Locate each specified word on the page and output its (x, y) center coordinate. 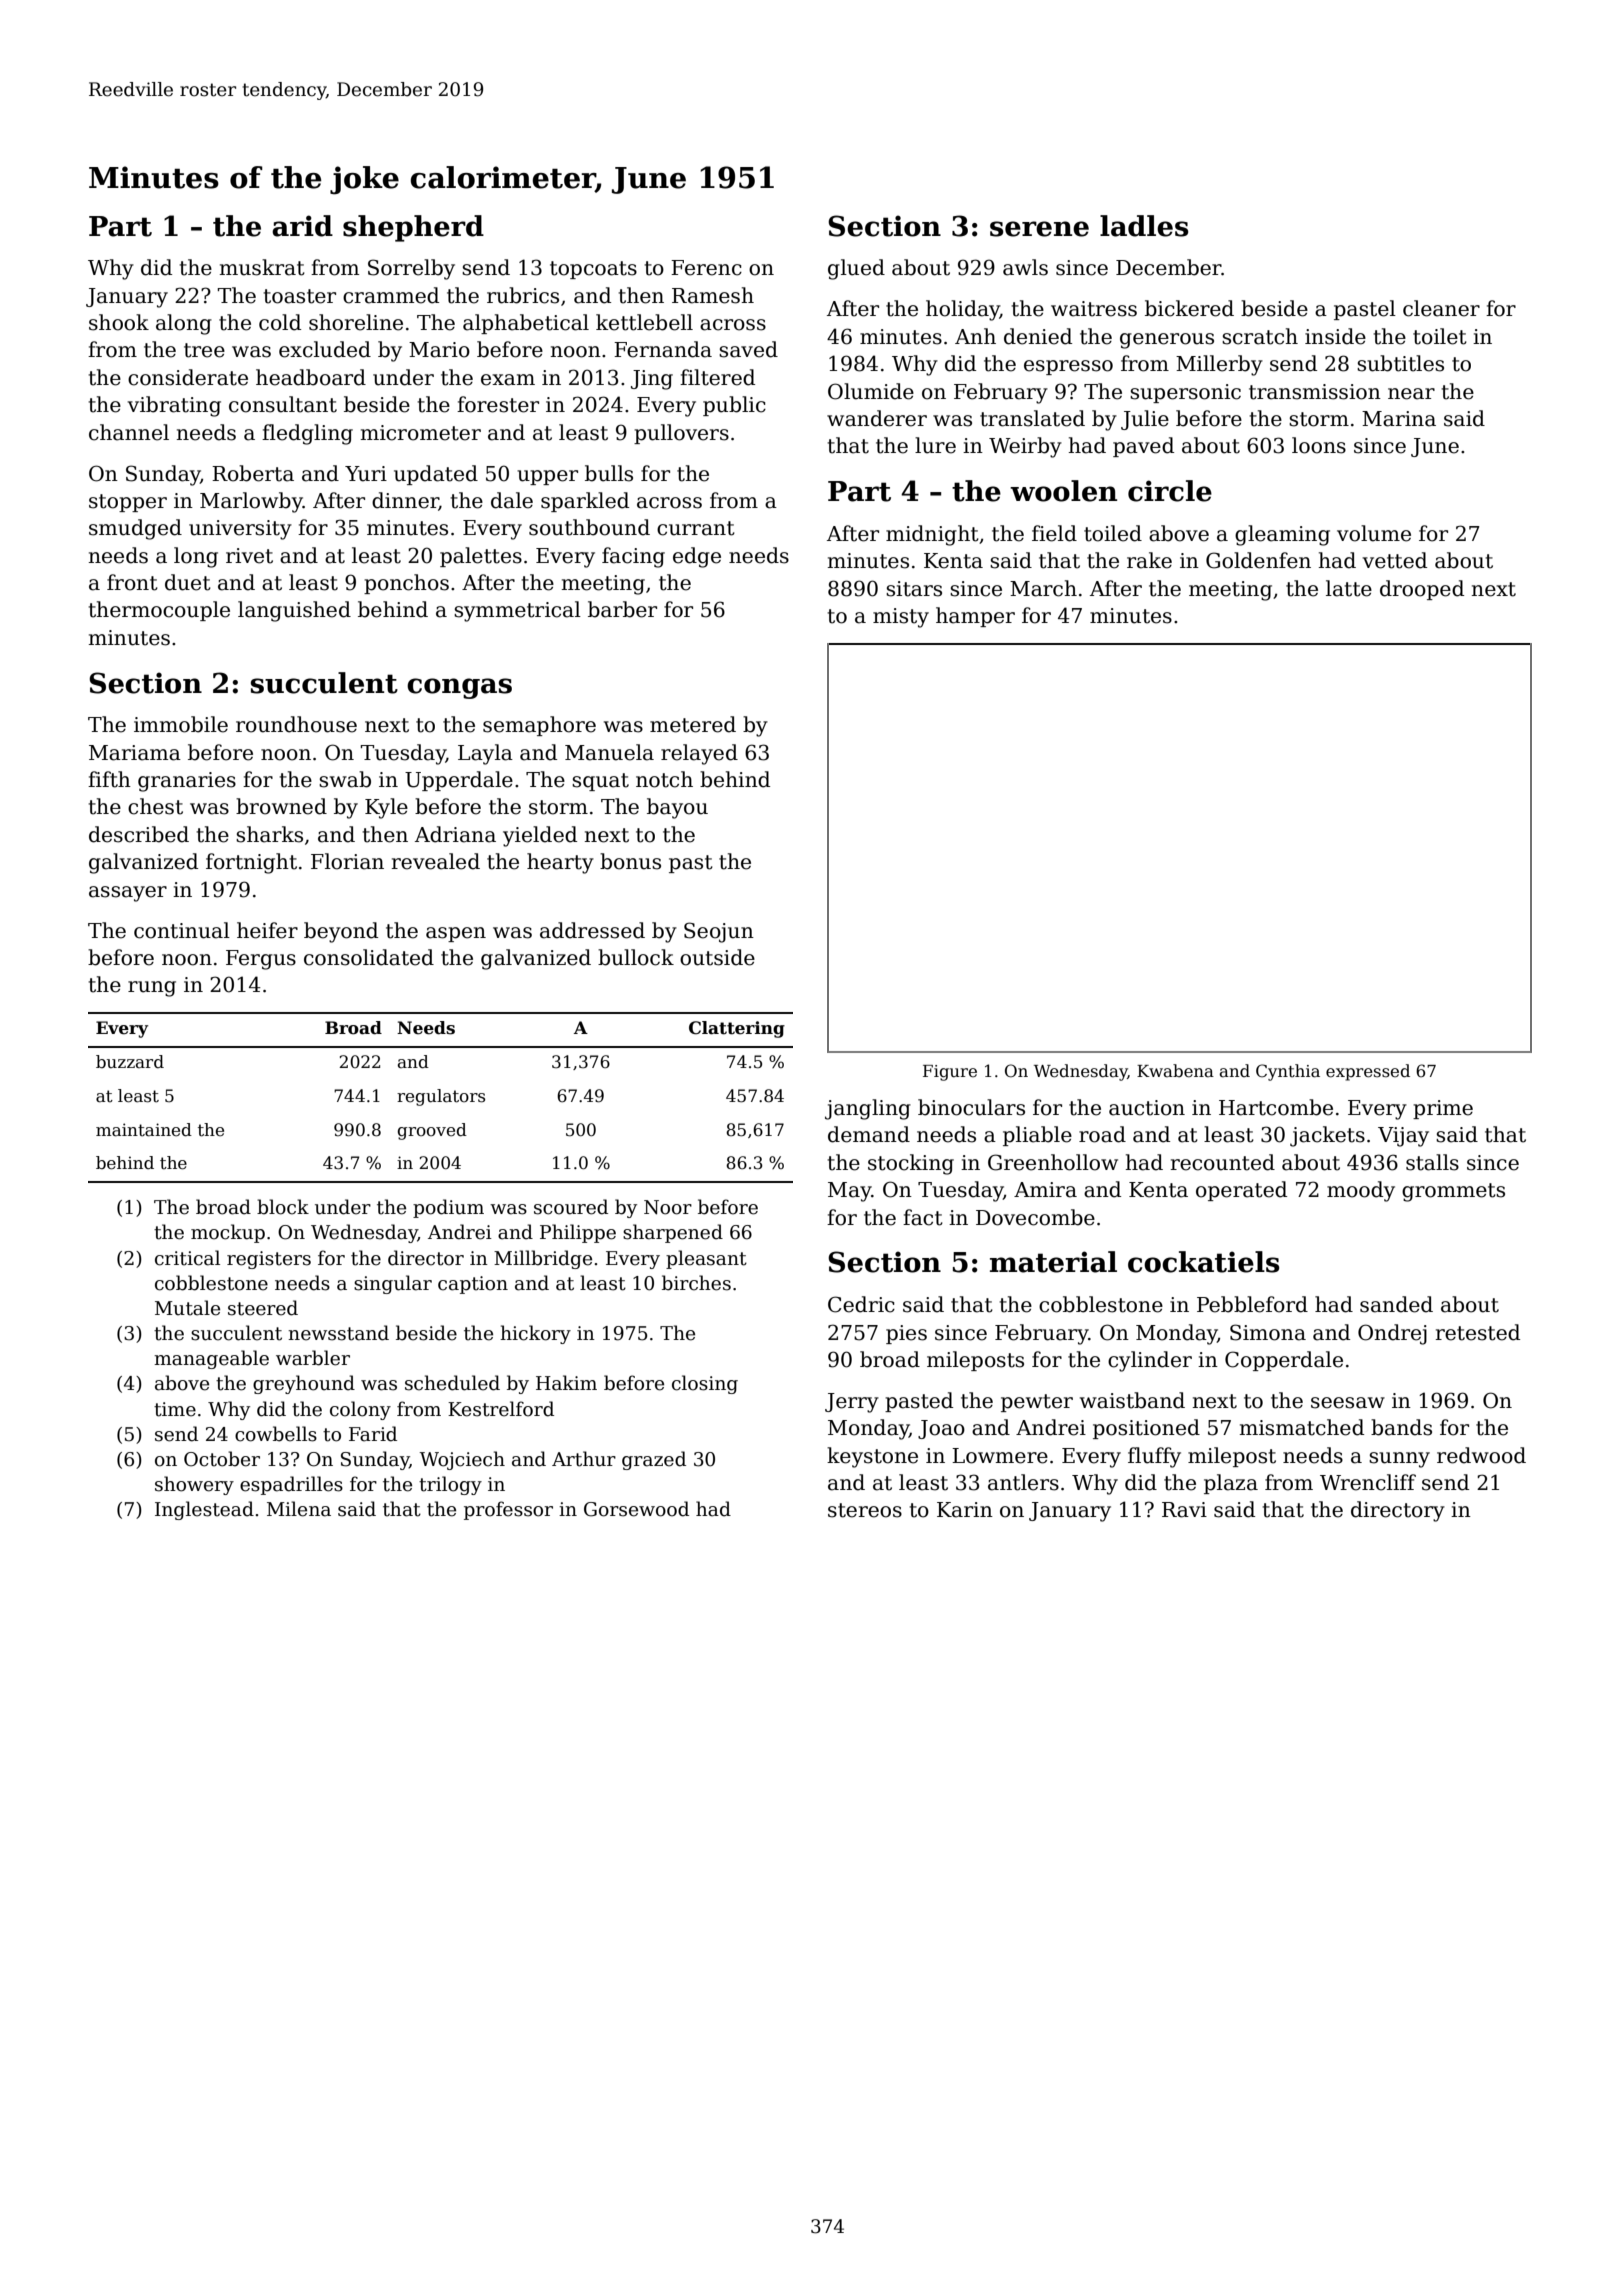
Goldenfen (1258, 560)
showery (194, 1485)
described (139, 834)
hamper (975, 617)
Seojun (719, 932)
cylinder (1150, 1361)
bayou (677, 808)
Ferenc (706, 268)
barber (622, 609)
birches (696, 1283)
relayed (699, 754)
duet (188, 582)
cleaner (1441, 308)
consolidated (369, 957)
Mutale (187, 1308)
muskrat (262, 267)
